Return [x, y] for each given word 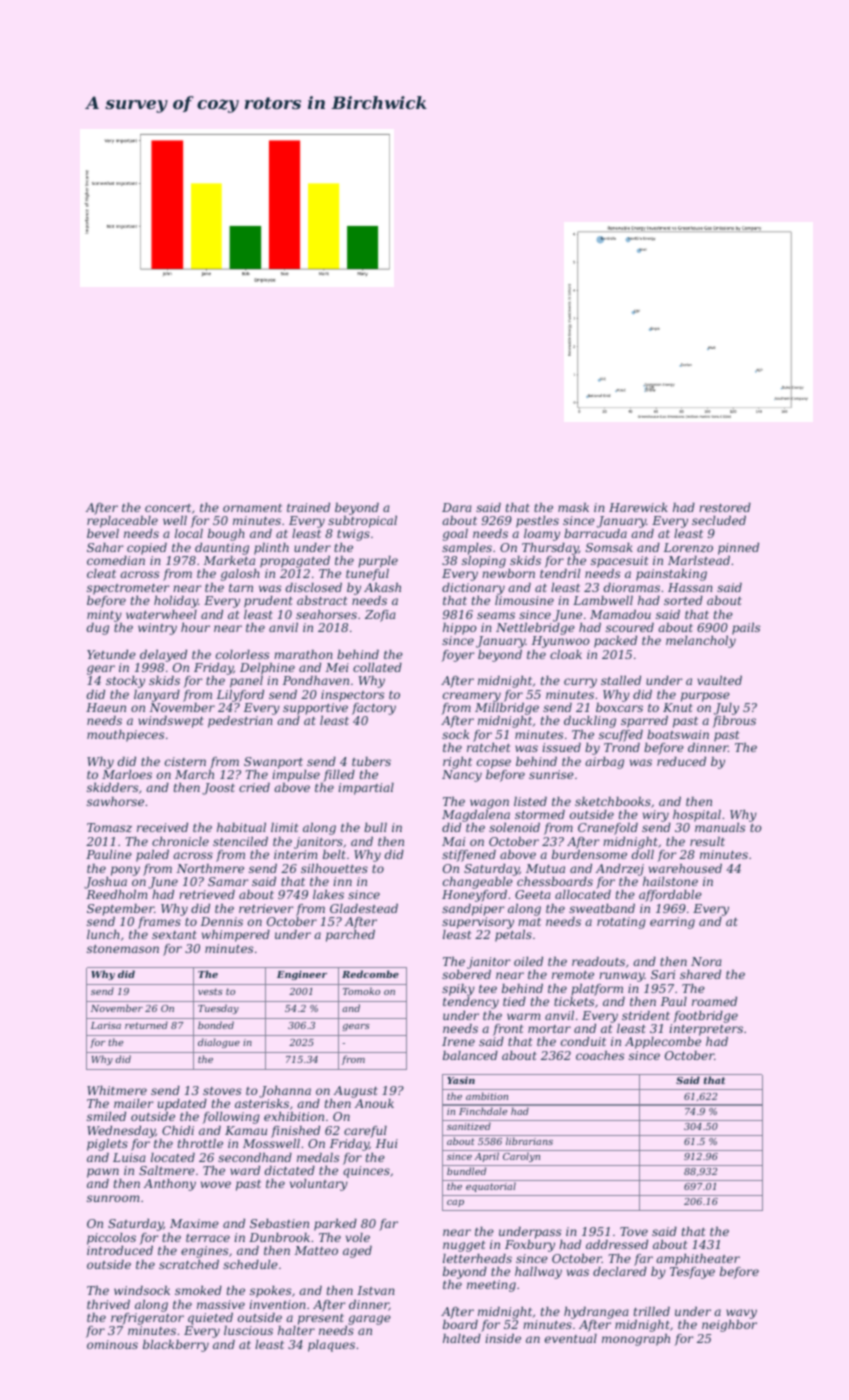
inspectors [352, 696]
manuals [720, 827]
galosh [240, 575]
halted [462, 1338]
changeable [478, 883]
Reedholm [116, 894]
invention [277, 1304]
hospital [697, 816]
